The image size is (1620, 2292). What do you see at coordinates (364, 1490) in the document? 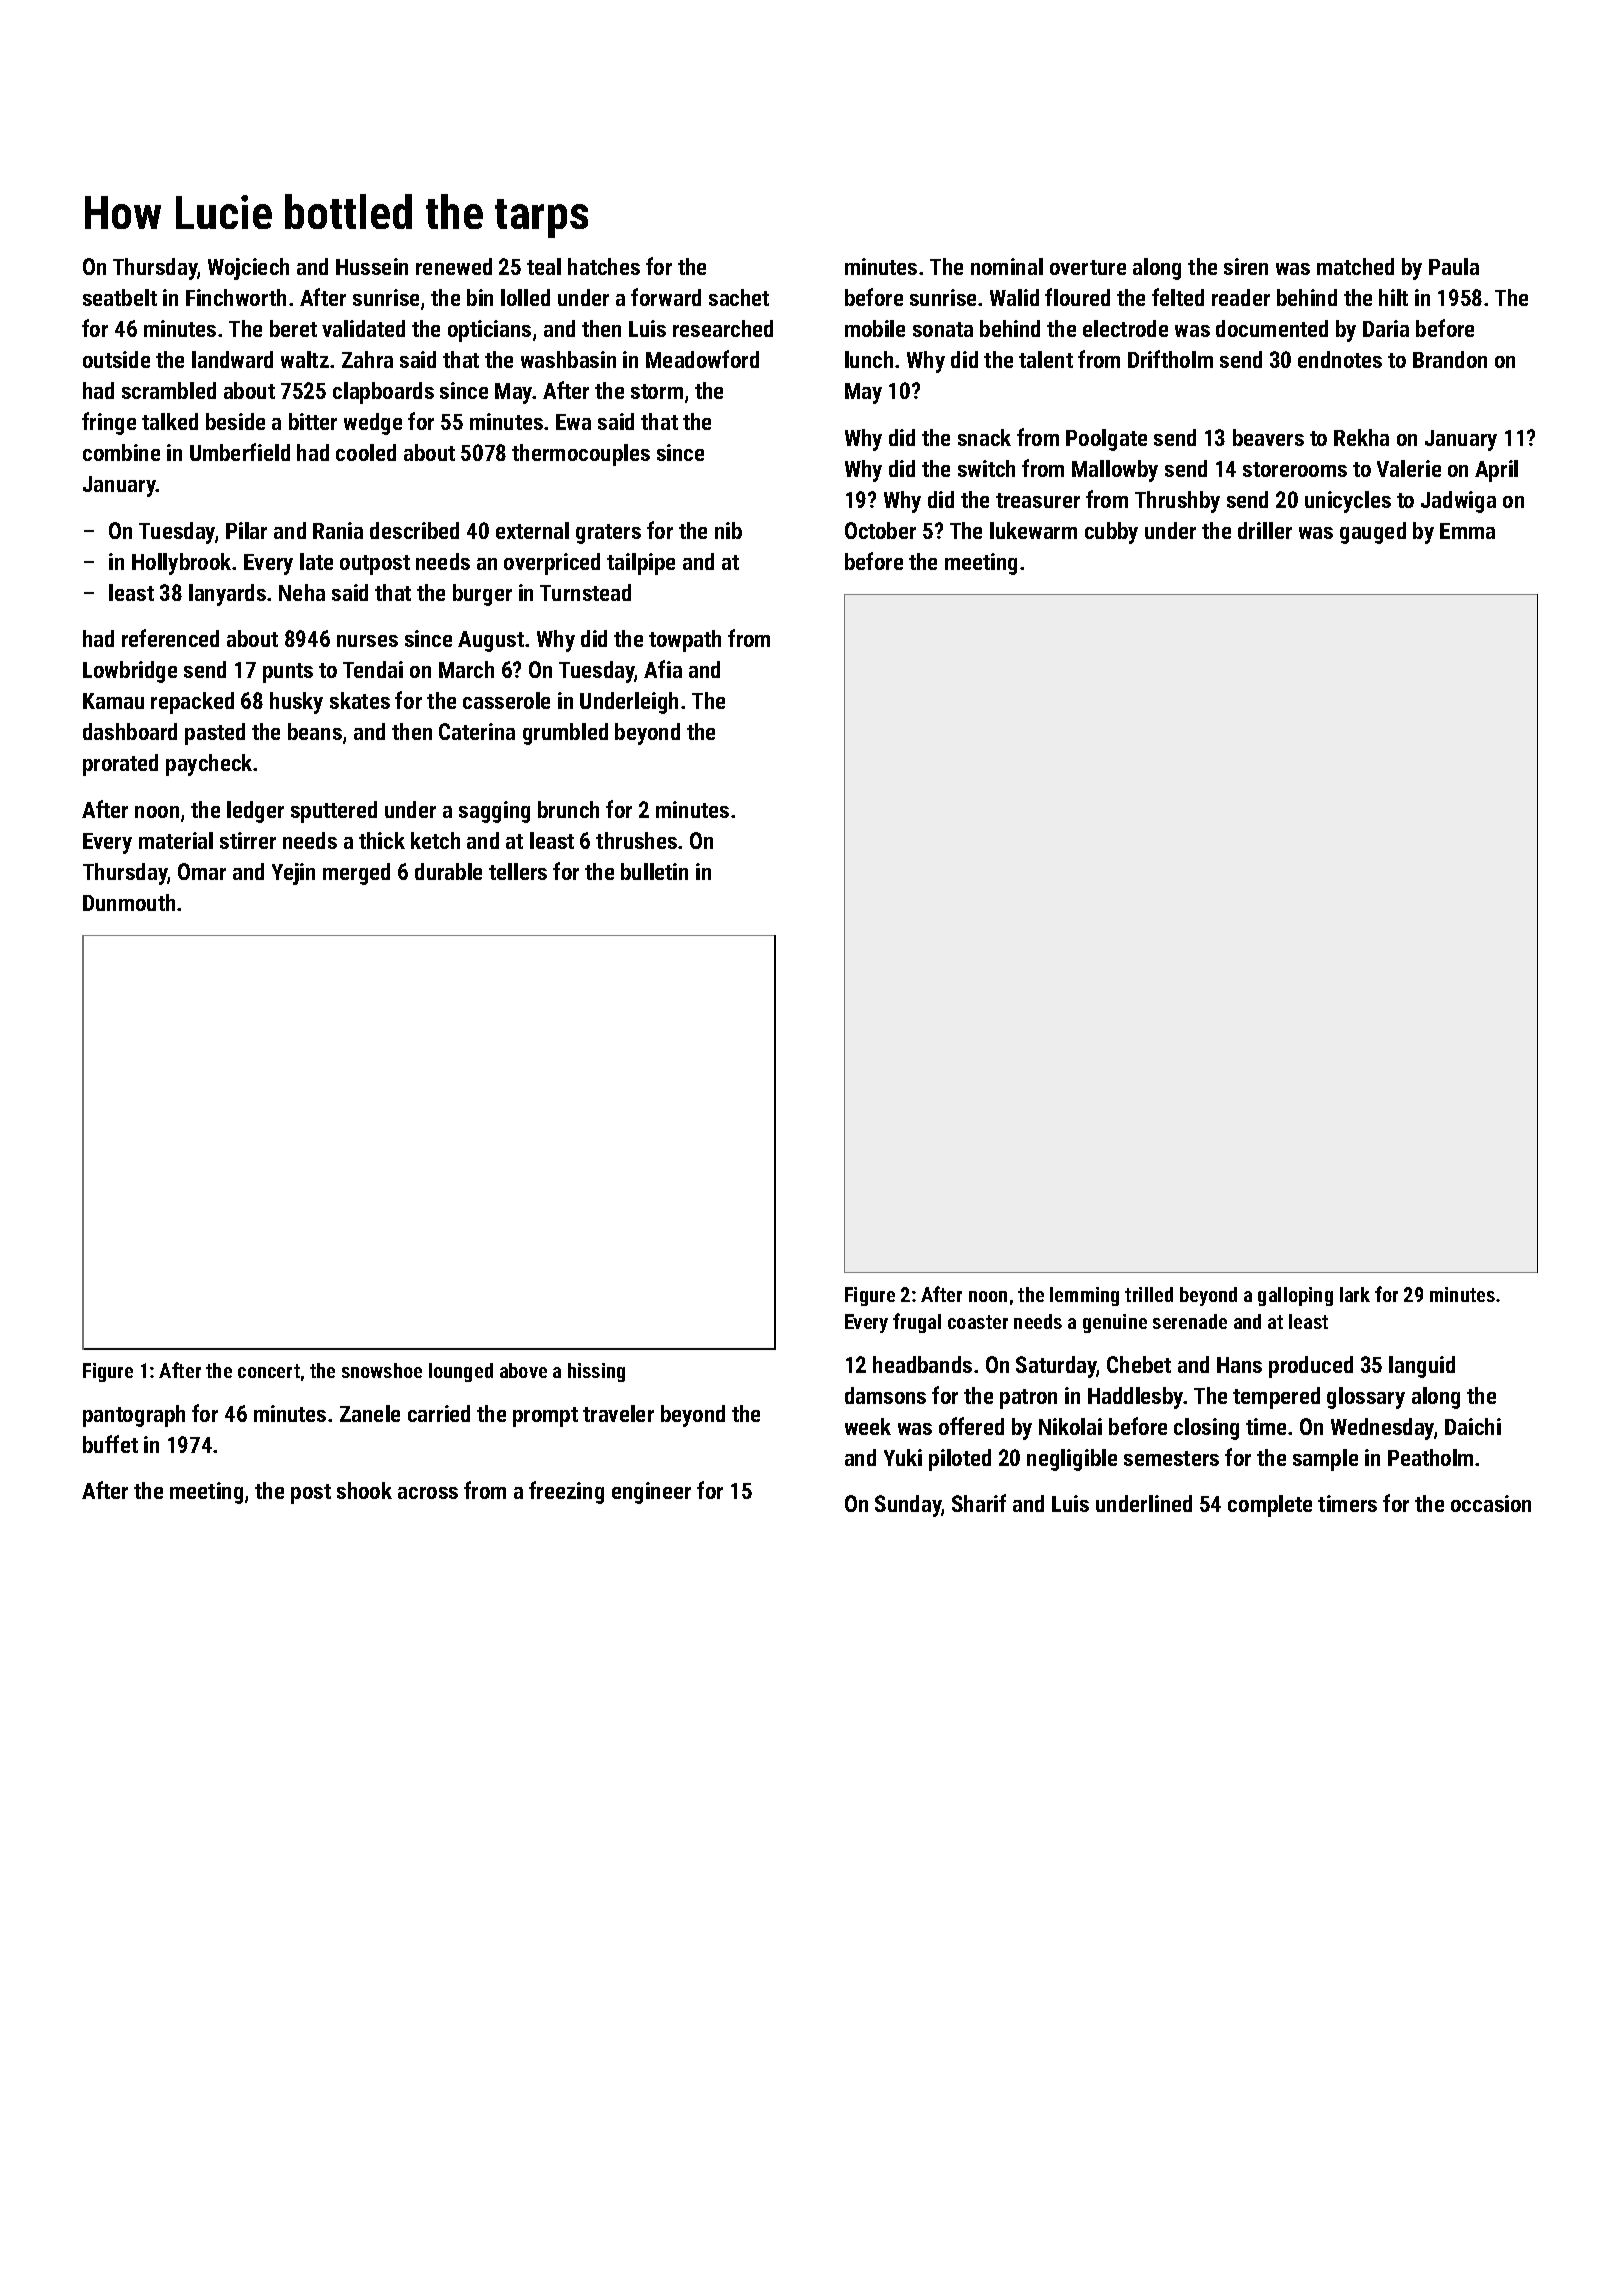
I see `shook` at bounding box center [364, 1490].
